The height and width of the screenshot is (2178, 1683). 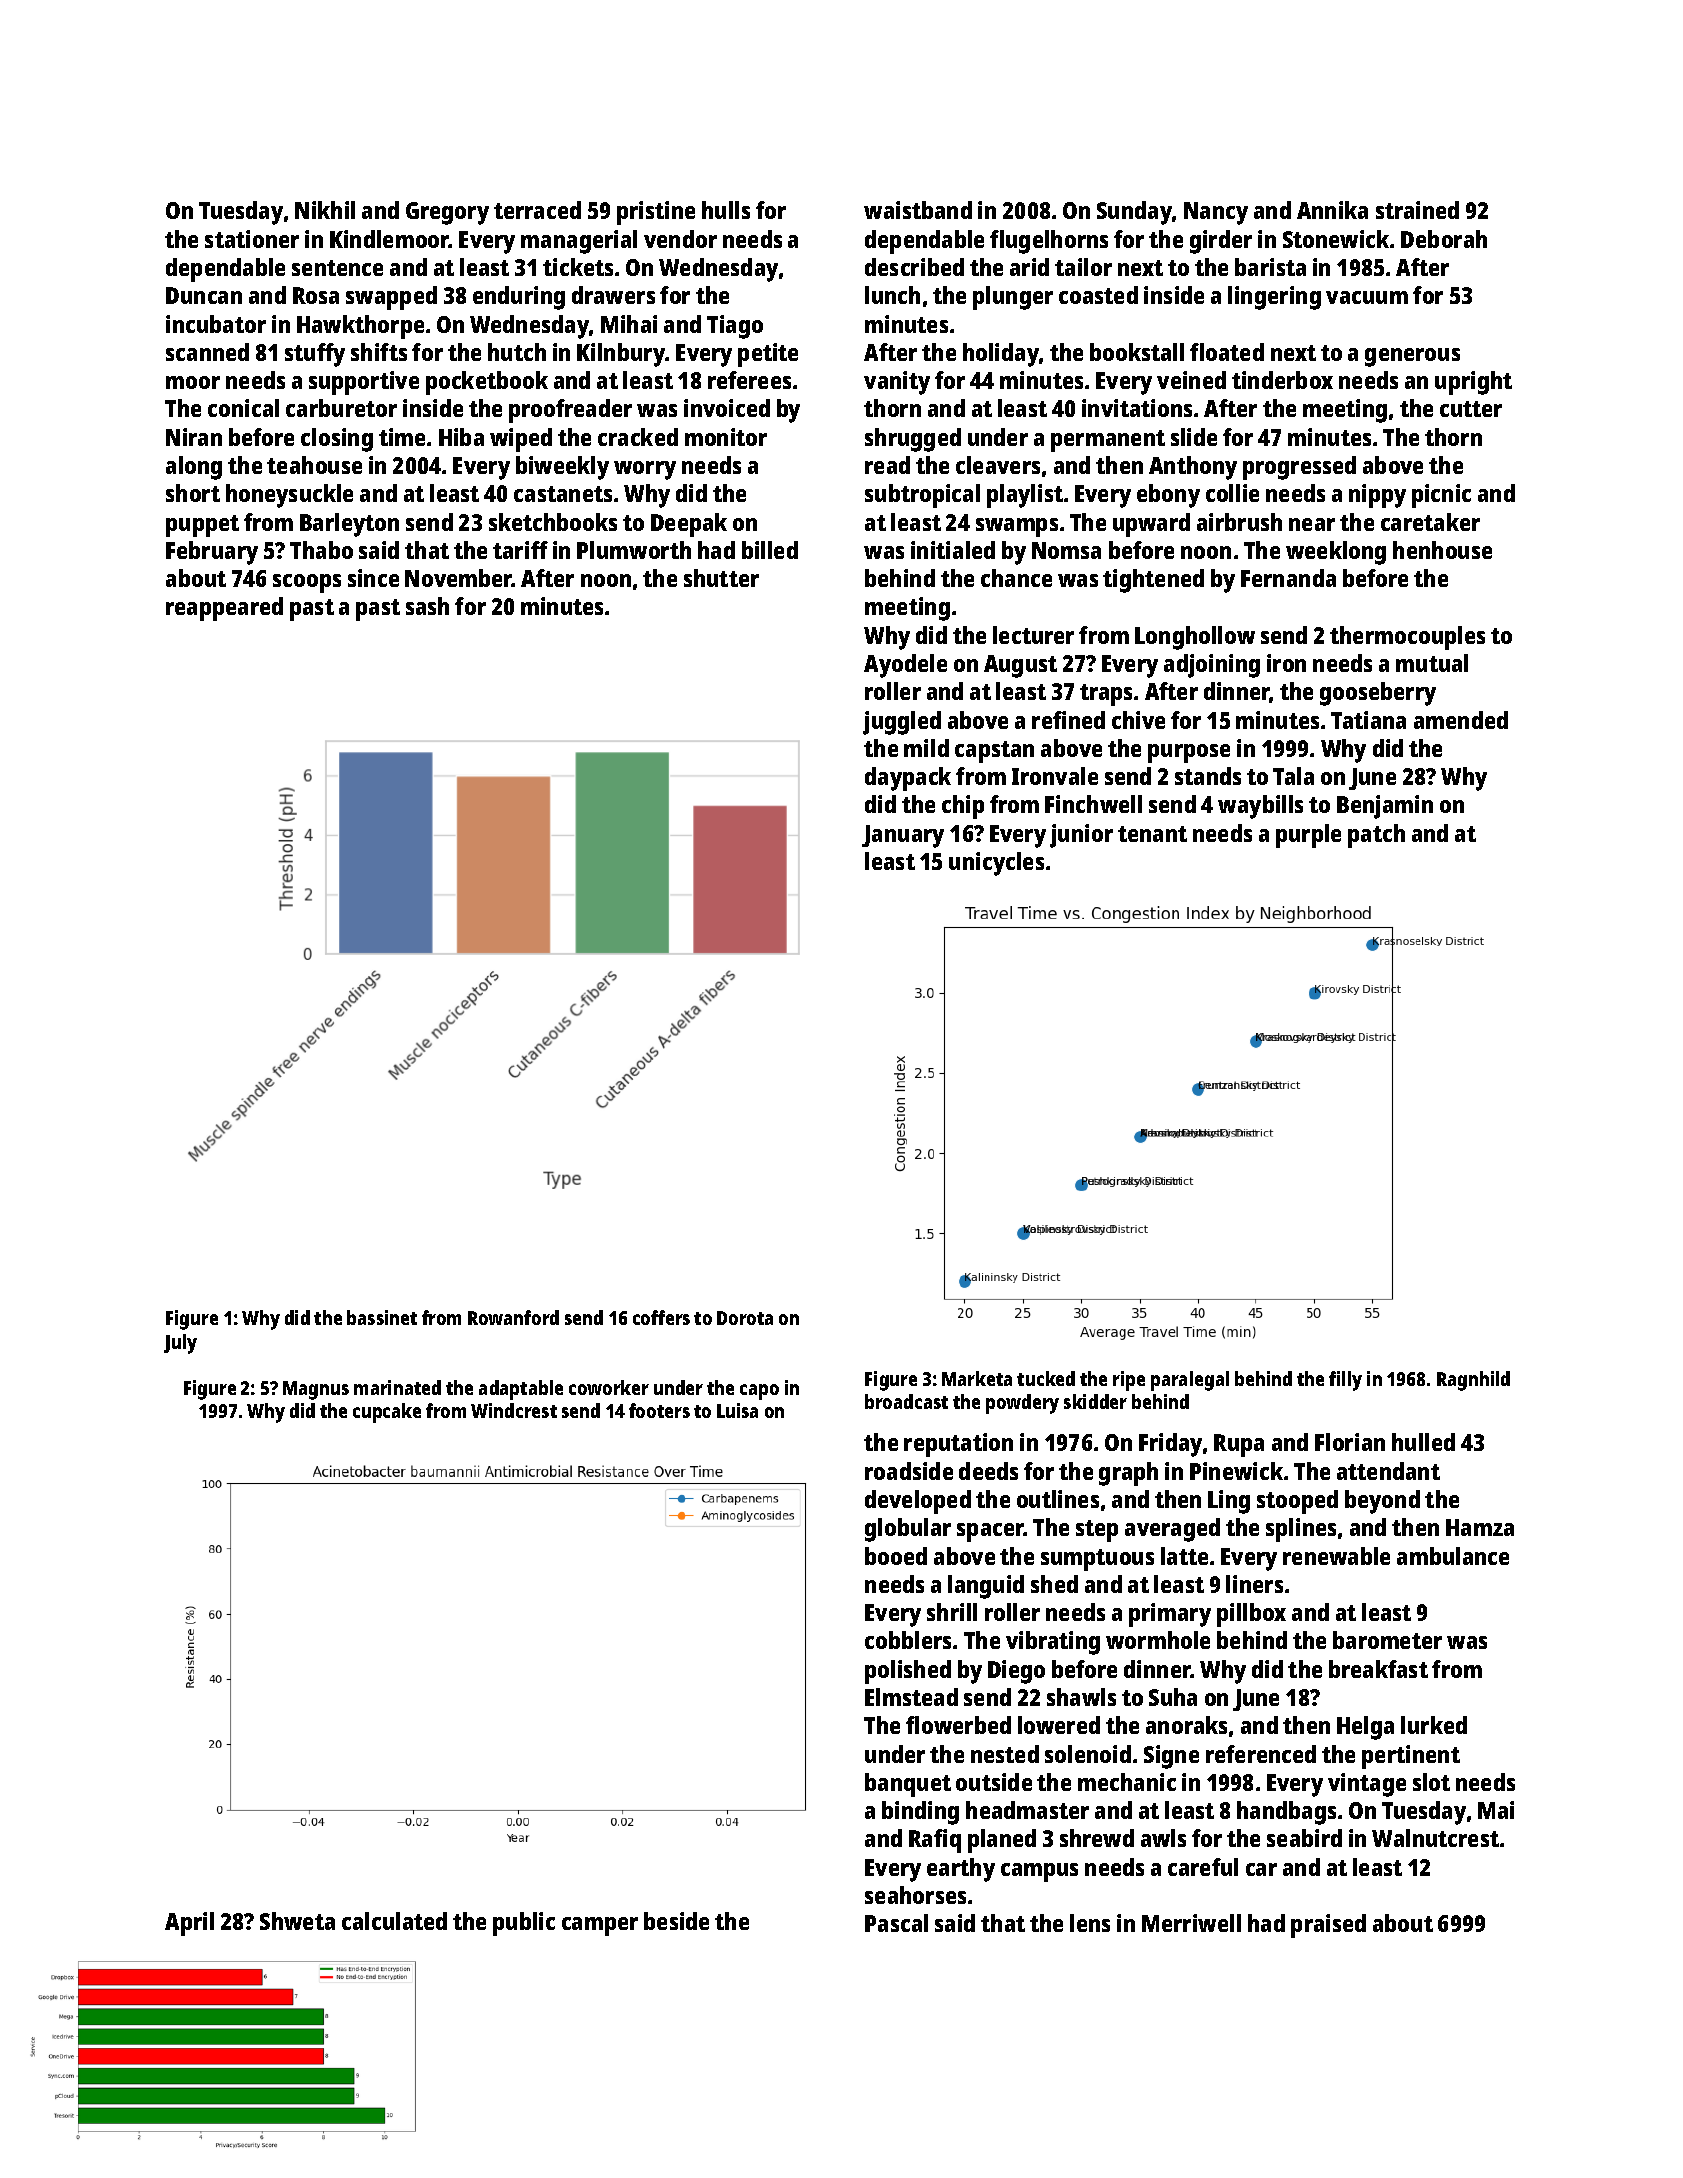 I want to click on billed, so click(x=770, y=550).
